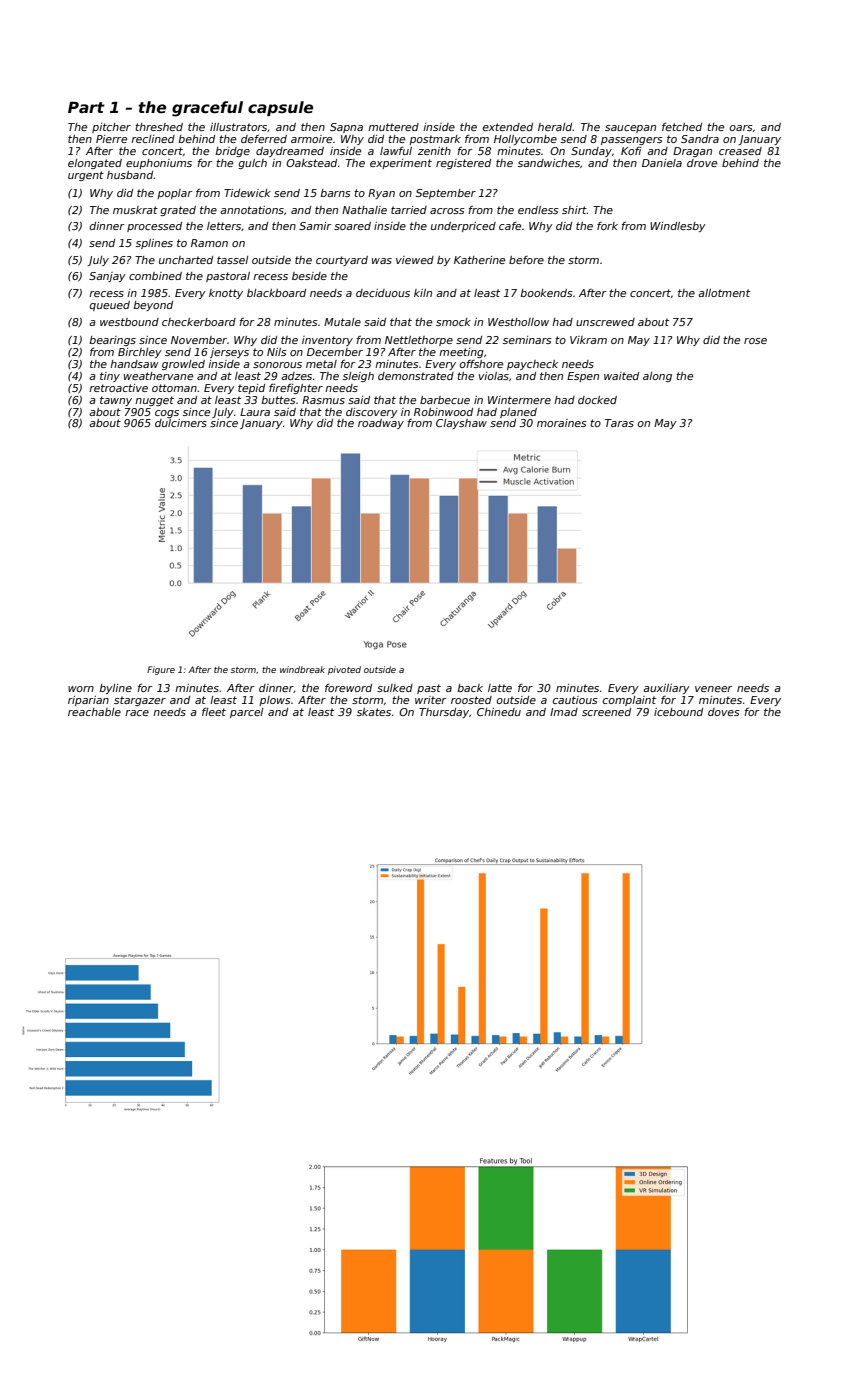 The width and height of the screenshot is (849, 1400). What do you see at coordinates (740, 151) in the screenshot?
I see `creased` at bounding box center [740, 151].
